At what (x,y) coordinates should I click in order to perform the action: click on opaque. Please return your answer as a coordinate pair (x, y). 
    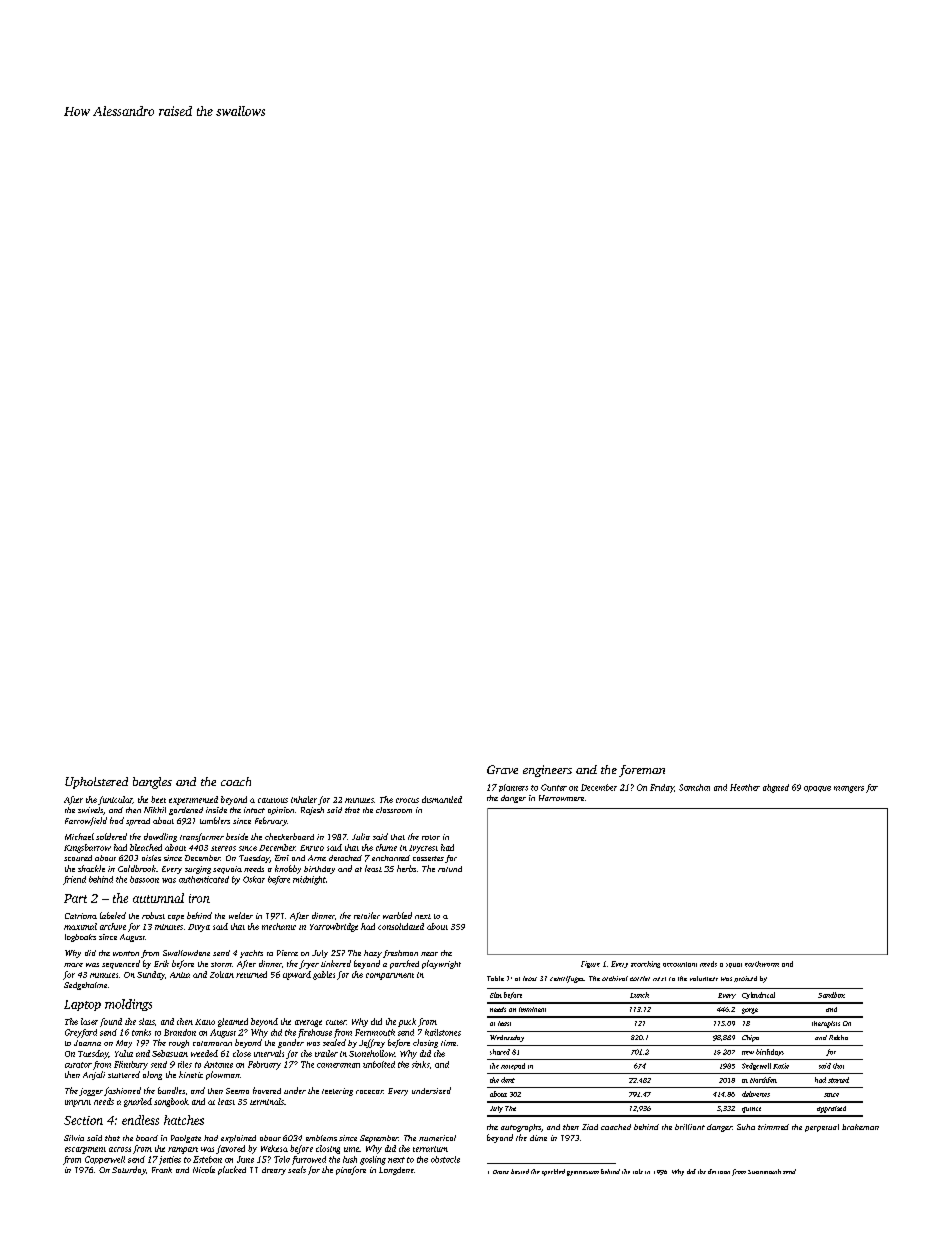
    Looking at the image, I should click on (817, 789).
